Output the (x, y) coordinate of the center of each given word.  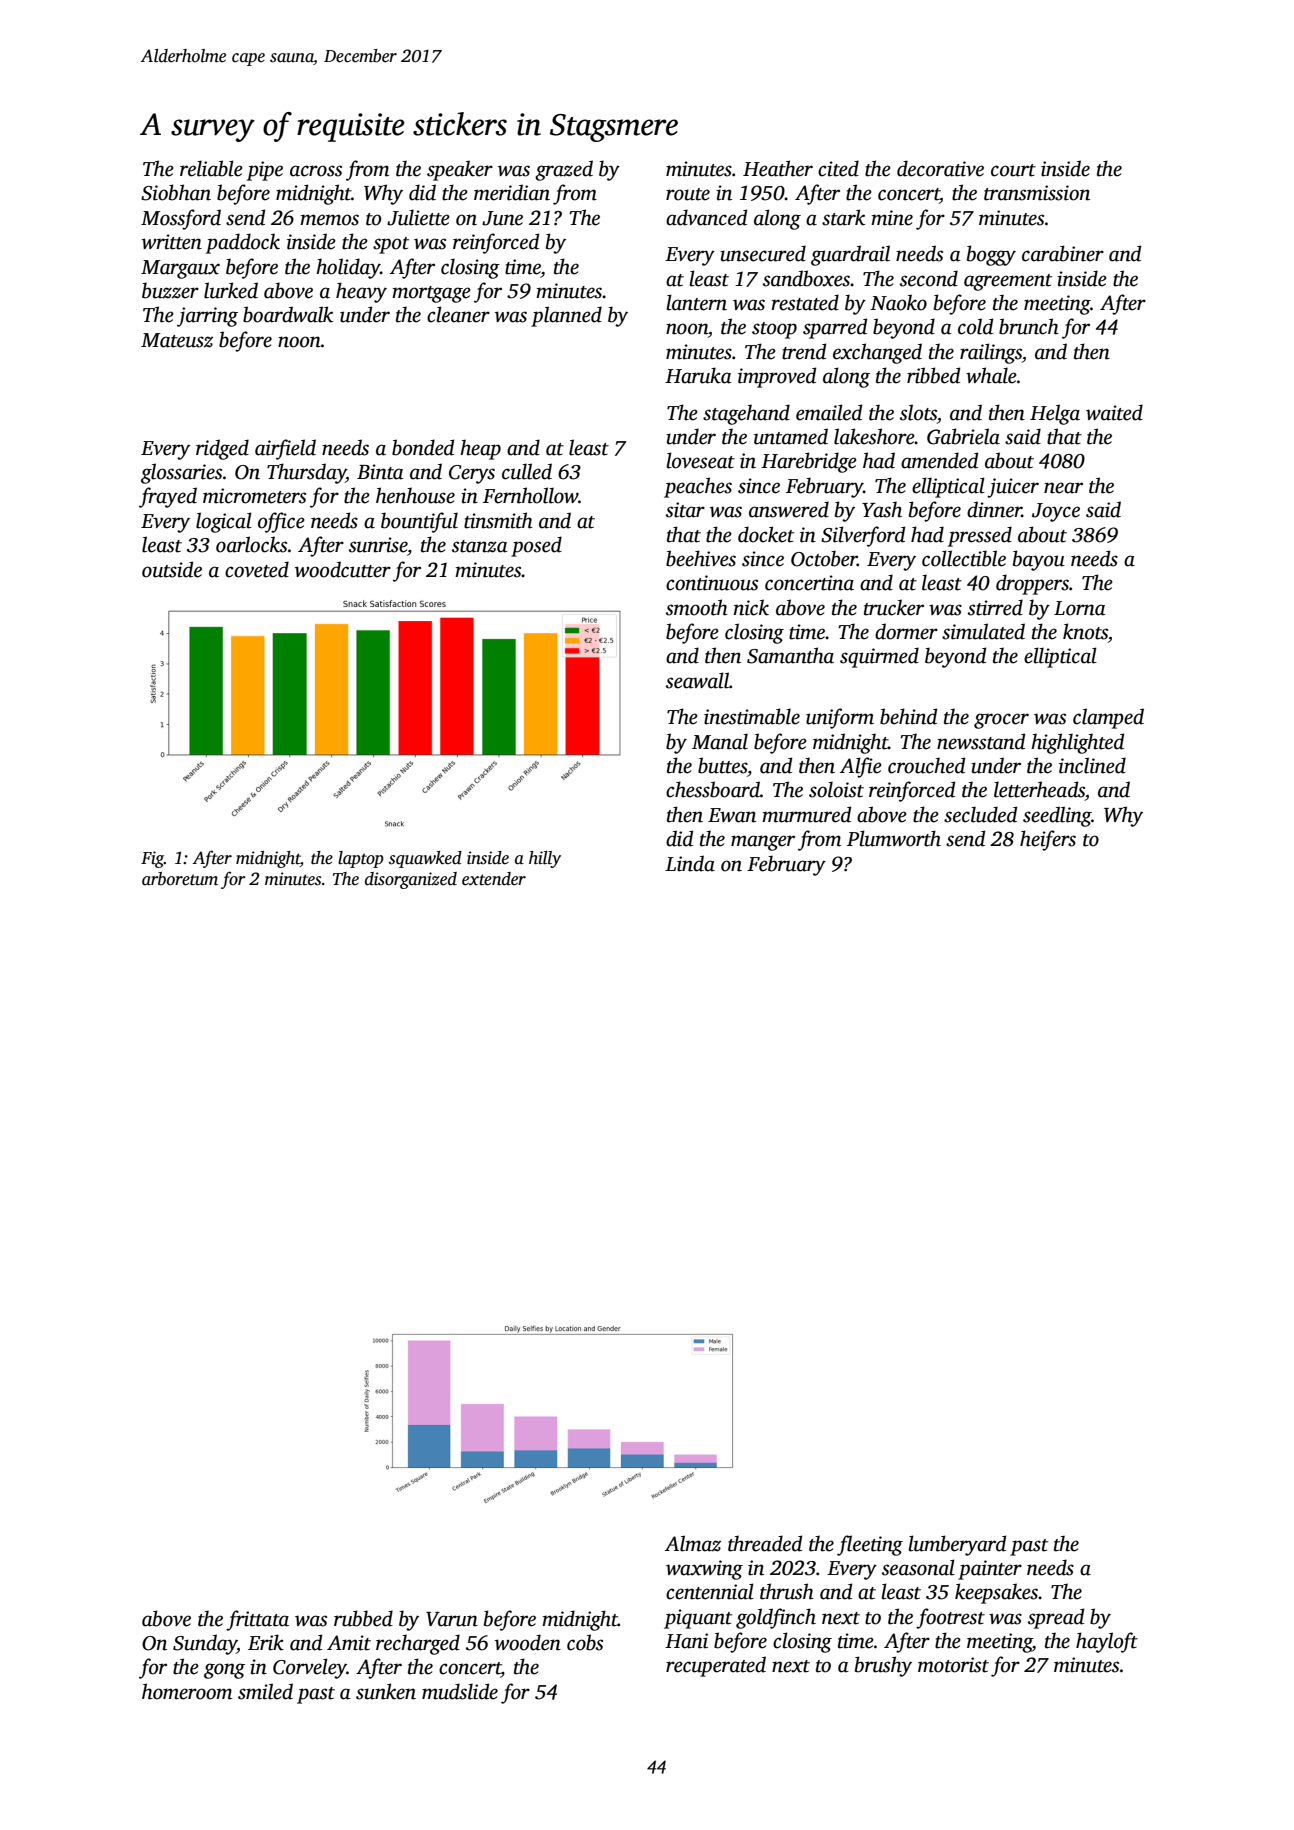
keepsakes (996, 1593)
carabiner (1063, 253)
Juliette (418, 217)
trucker (894, 607)
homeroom (187, 1691)
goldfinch (776, 1618)
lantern (696, 302)
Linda (690, 863)
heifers (1048, 840)
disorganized (411, 880)
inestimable (752, 716)
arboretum (180, 879)
